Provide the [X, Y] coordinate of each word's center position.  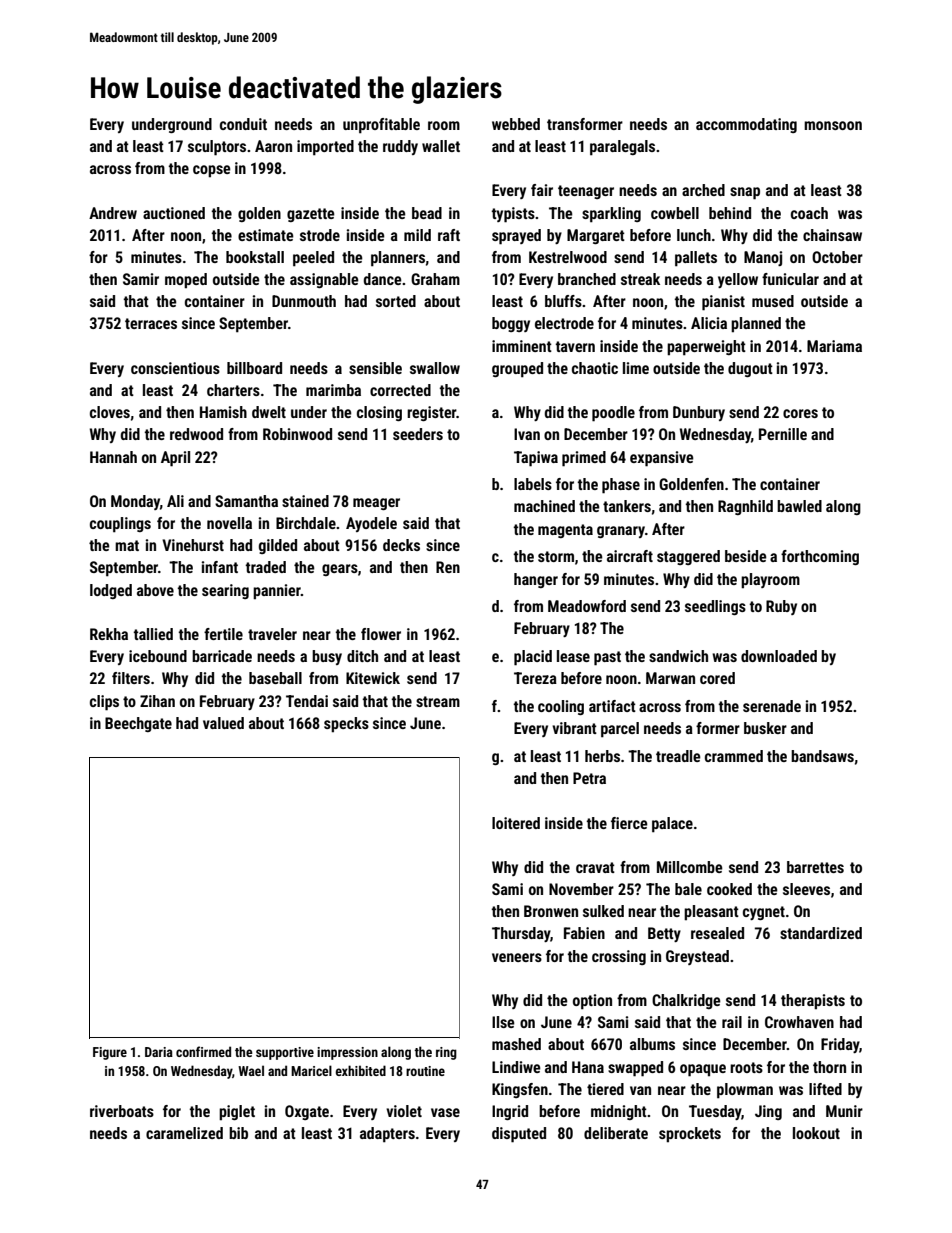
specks [346, 725]
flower [381, 634]
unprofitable [381, 126]
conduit [243, 124]
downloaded [779, 656]
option [592, 1002]
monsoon [833, 125]
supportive [285, 1053]
